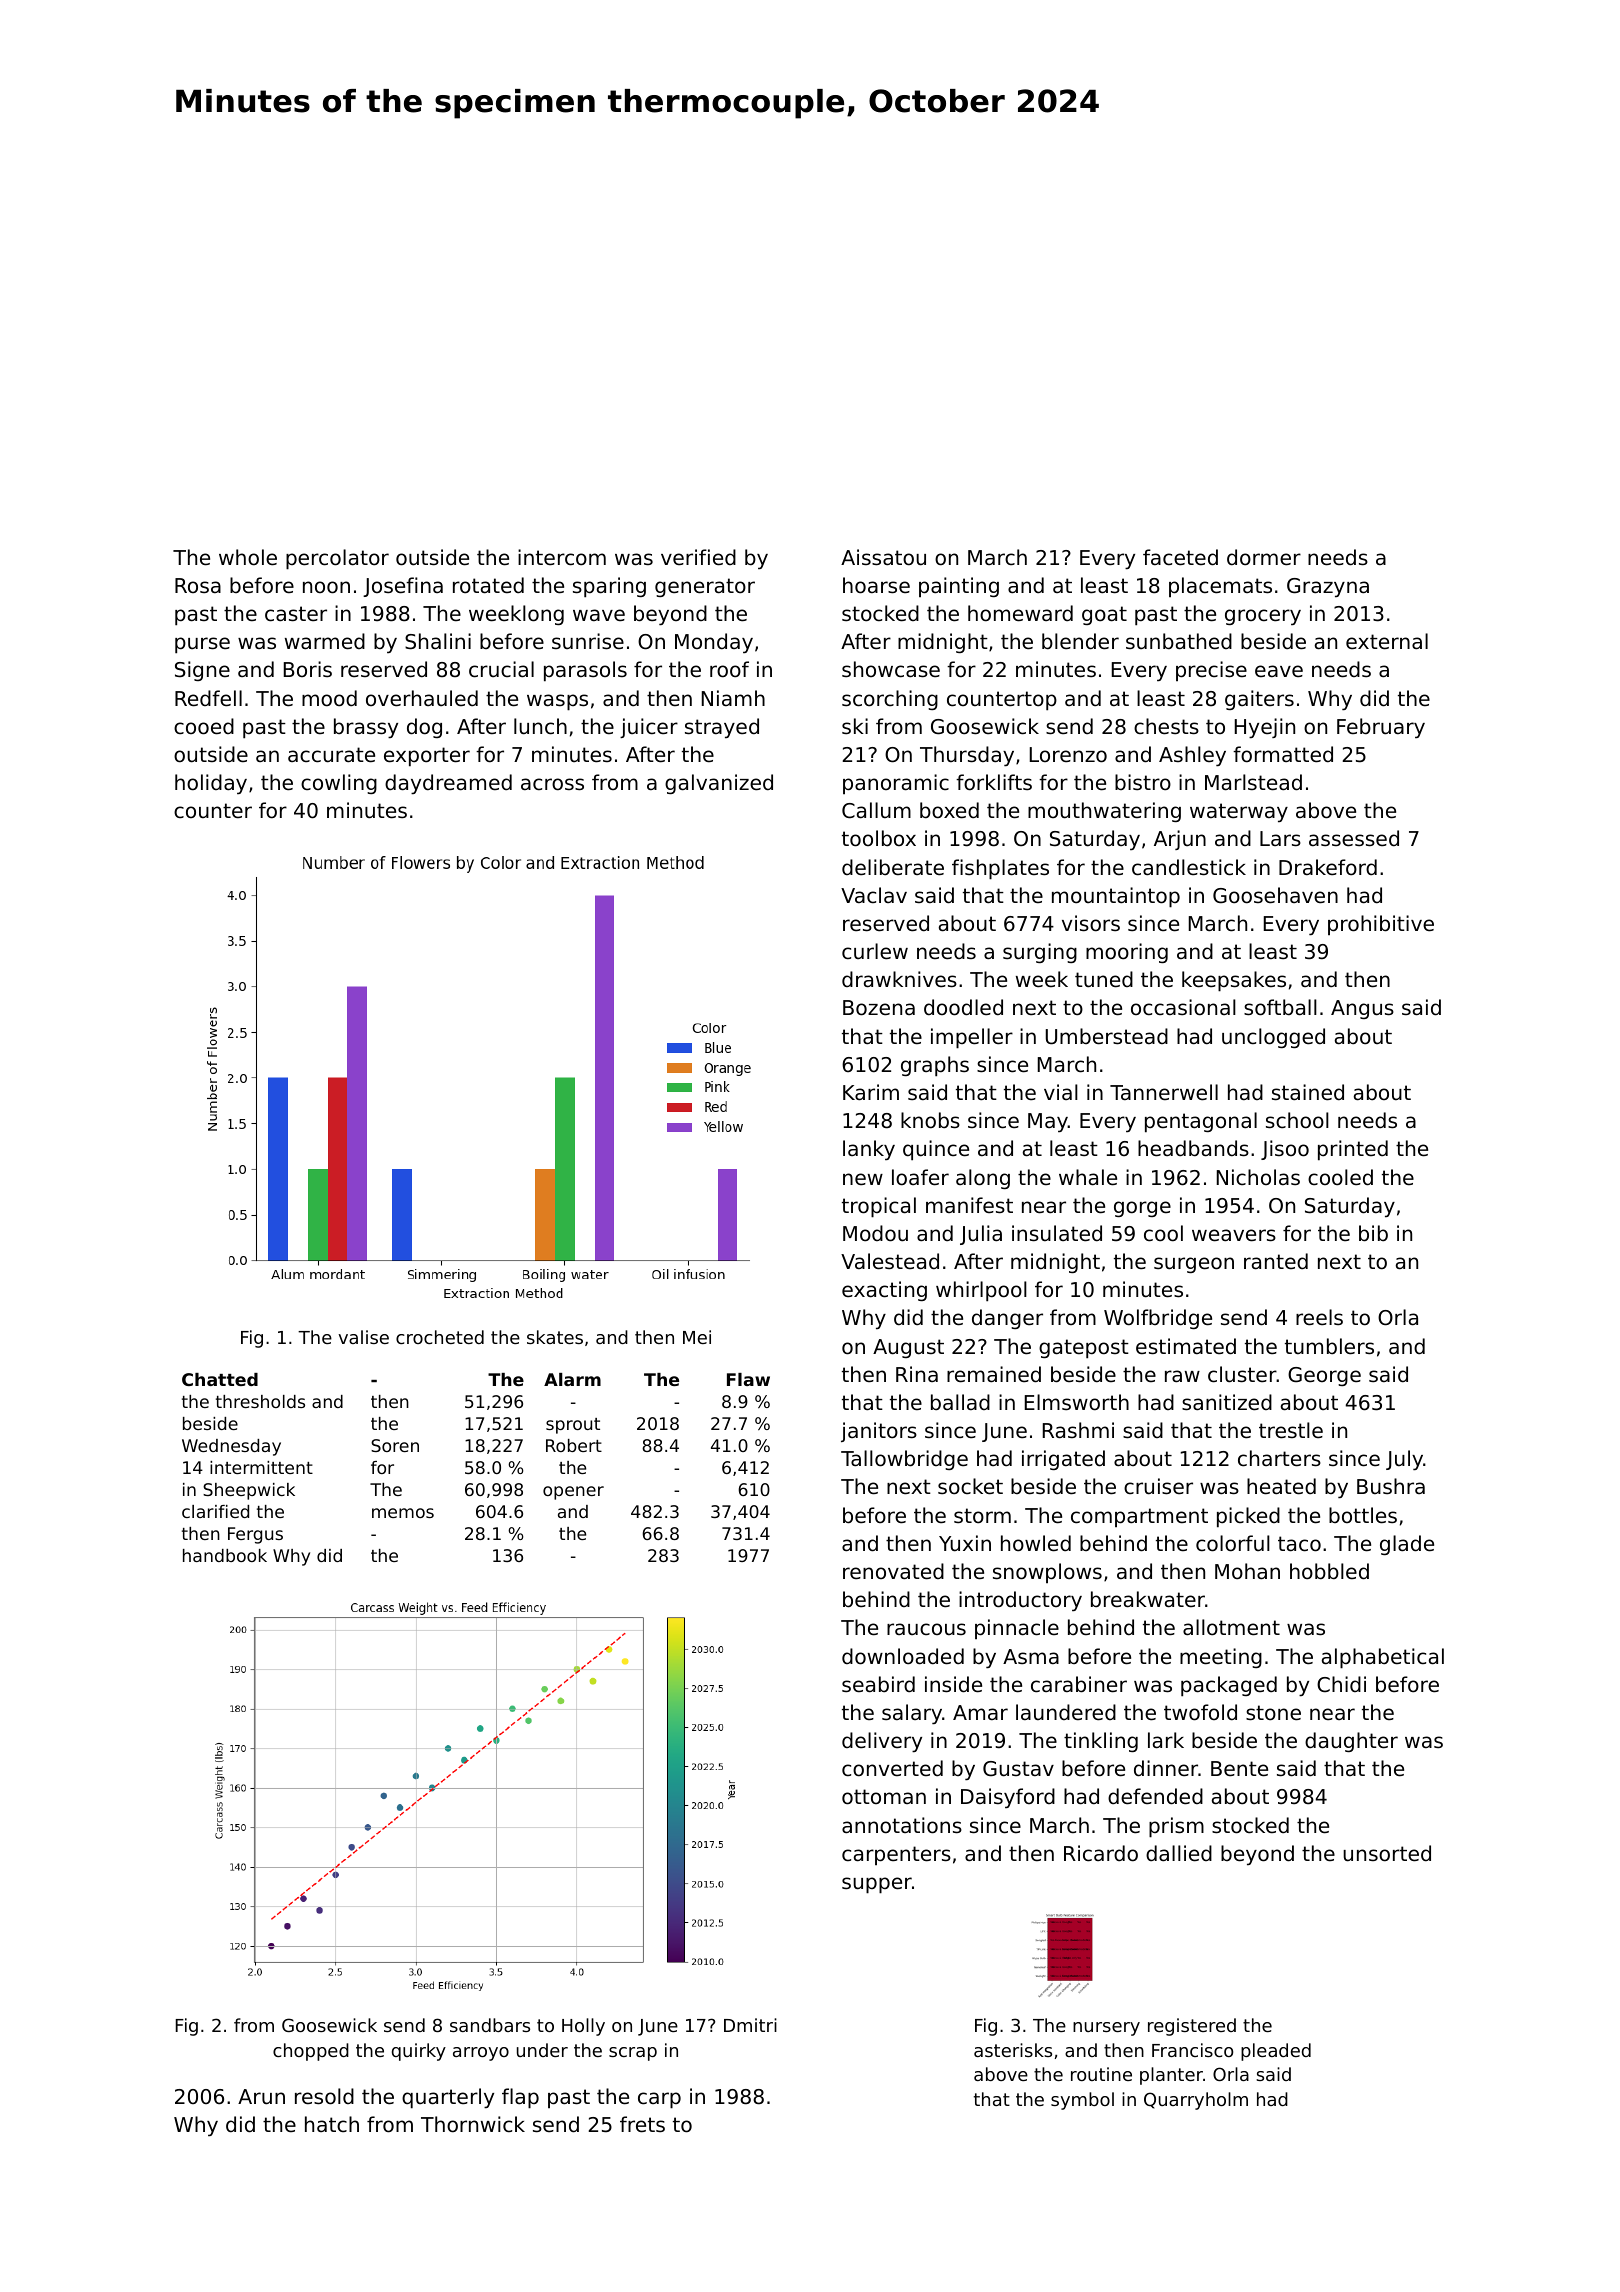 The width and height of the screenshot is (1620, 2292). Describe the element at coordinates (1387, 1853) in the screenshot. I see `unsorted` at that location.
